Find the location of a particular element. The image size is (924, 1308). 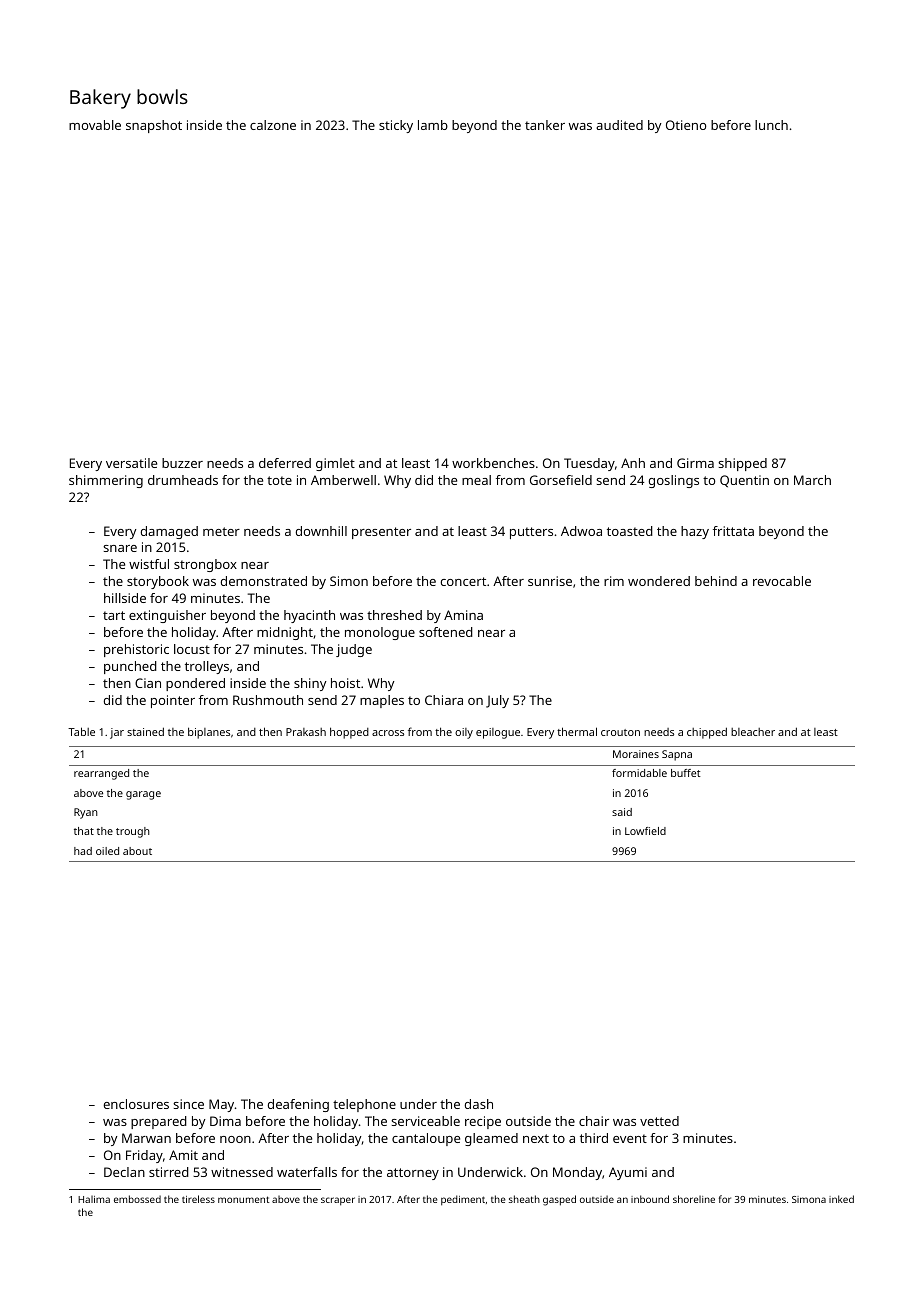

bowls is located at coordinates (162, 96).
